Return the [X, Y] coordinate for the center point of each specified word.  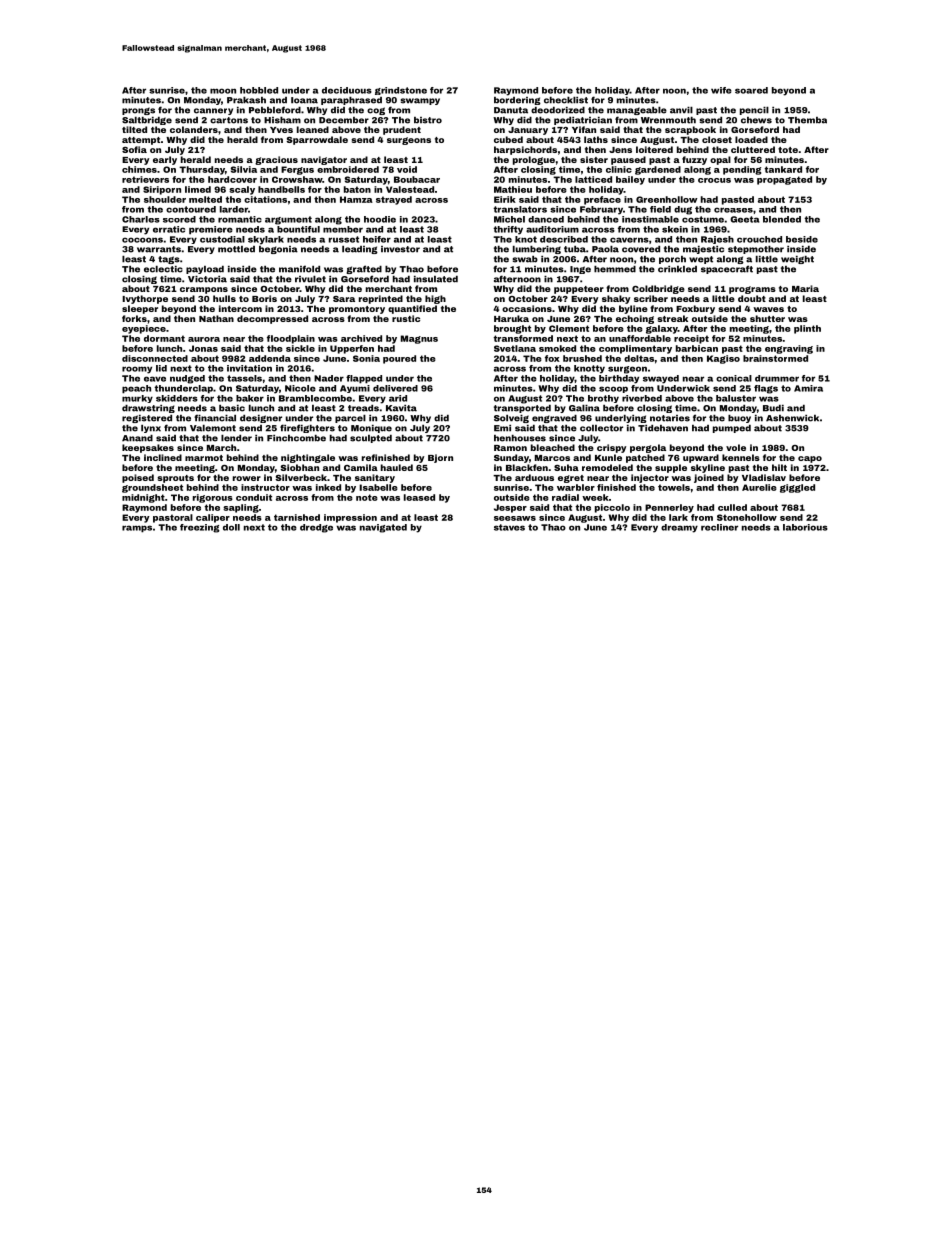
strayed [394, 200]
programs [752, 290]
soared [751, 90]
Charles [141, 219]
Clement [569, 328]
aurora [204, 339]
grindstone [401, 91]
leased [419, 497]
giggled [797, 488]
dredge [316, 528]
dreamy [679, 528]
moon [223, 91]
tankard [783, 169]
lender [236, 438]
